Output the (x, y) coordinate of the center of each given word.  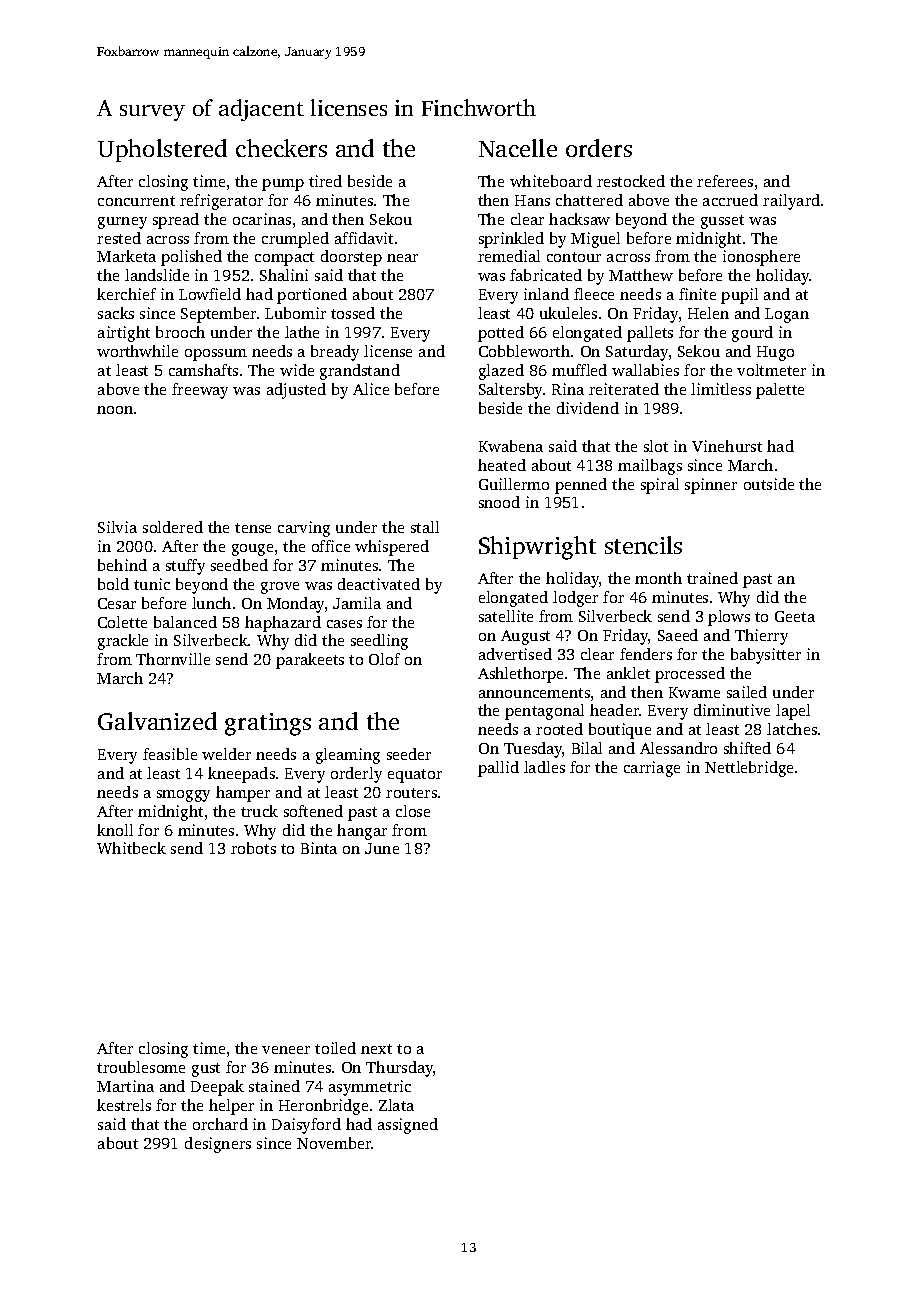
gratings (268, 724)
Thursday (399, 1069)
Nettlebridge (749, 769)
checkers (281, 148)
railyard (791, 202)
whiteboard (551, 181)
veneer (286, 1050)
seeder (409, 754)
